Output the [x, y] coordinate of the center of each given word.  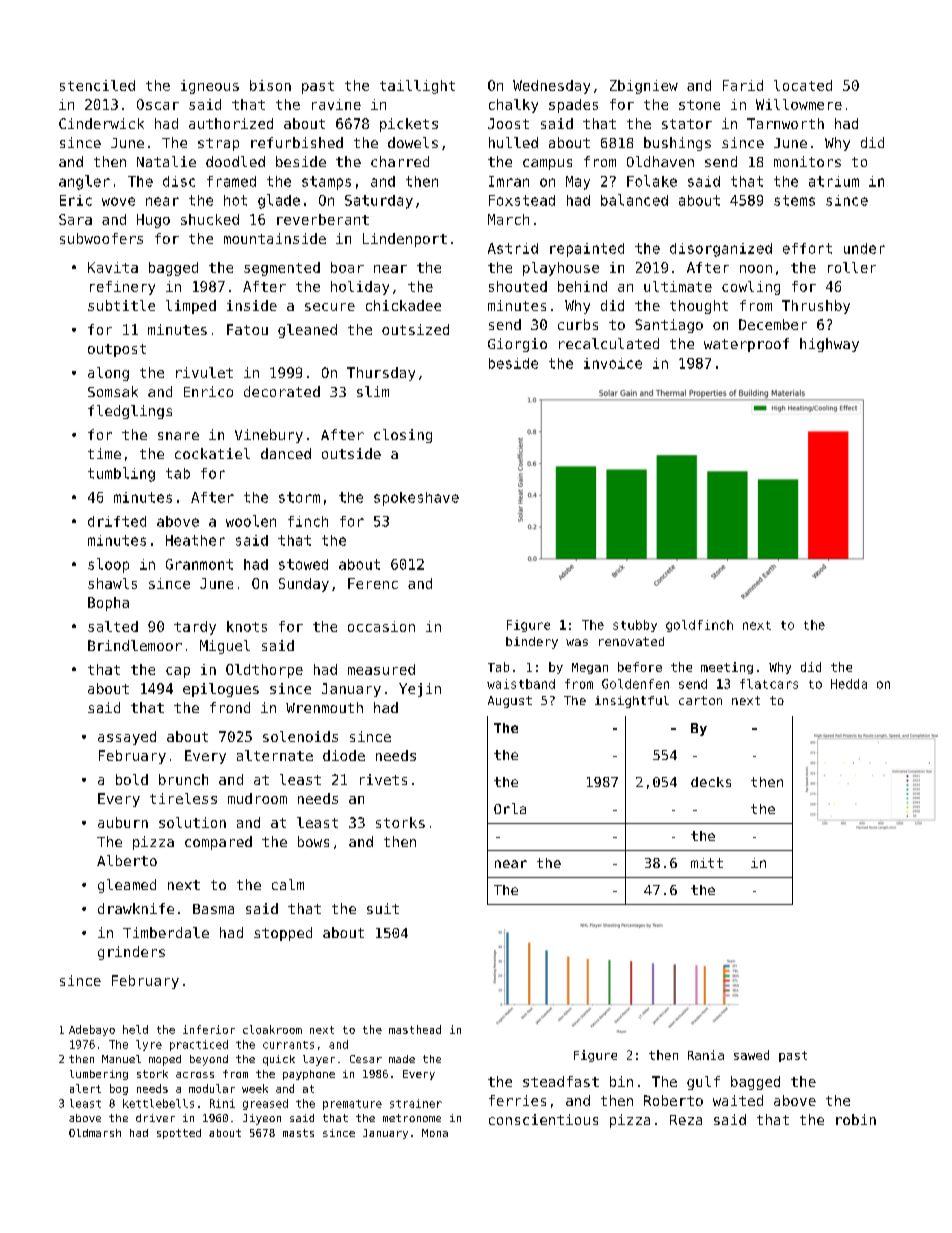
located [803, 85]
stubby [635, 626]
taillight [417, 87]
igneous [210, 87]
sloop [108, 565]
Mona [435, 1133]
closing [403, 436]
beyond [209, 1060]
